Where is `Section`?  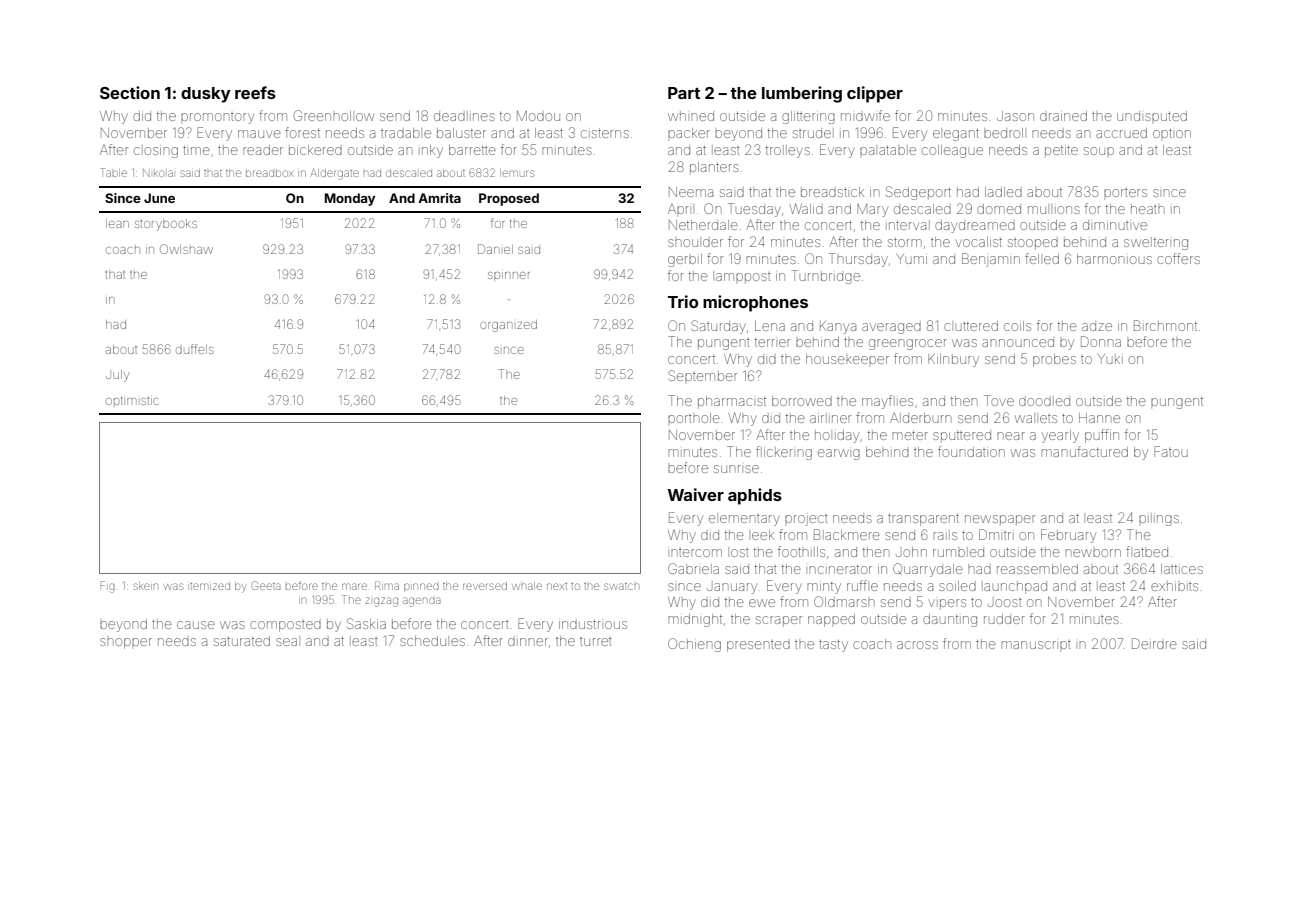
Section is located at coordinates (130, 92).
